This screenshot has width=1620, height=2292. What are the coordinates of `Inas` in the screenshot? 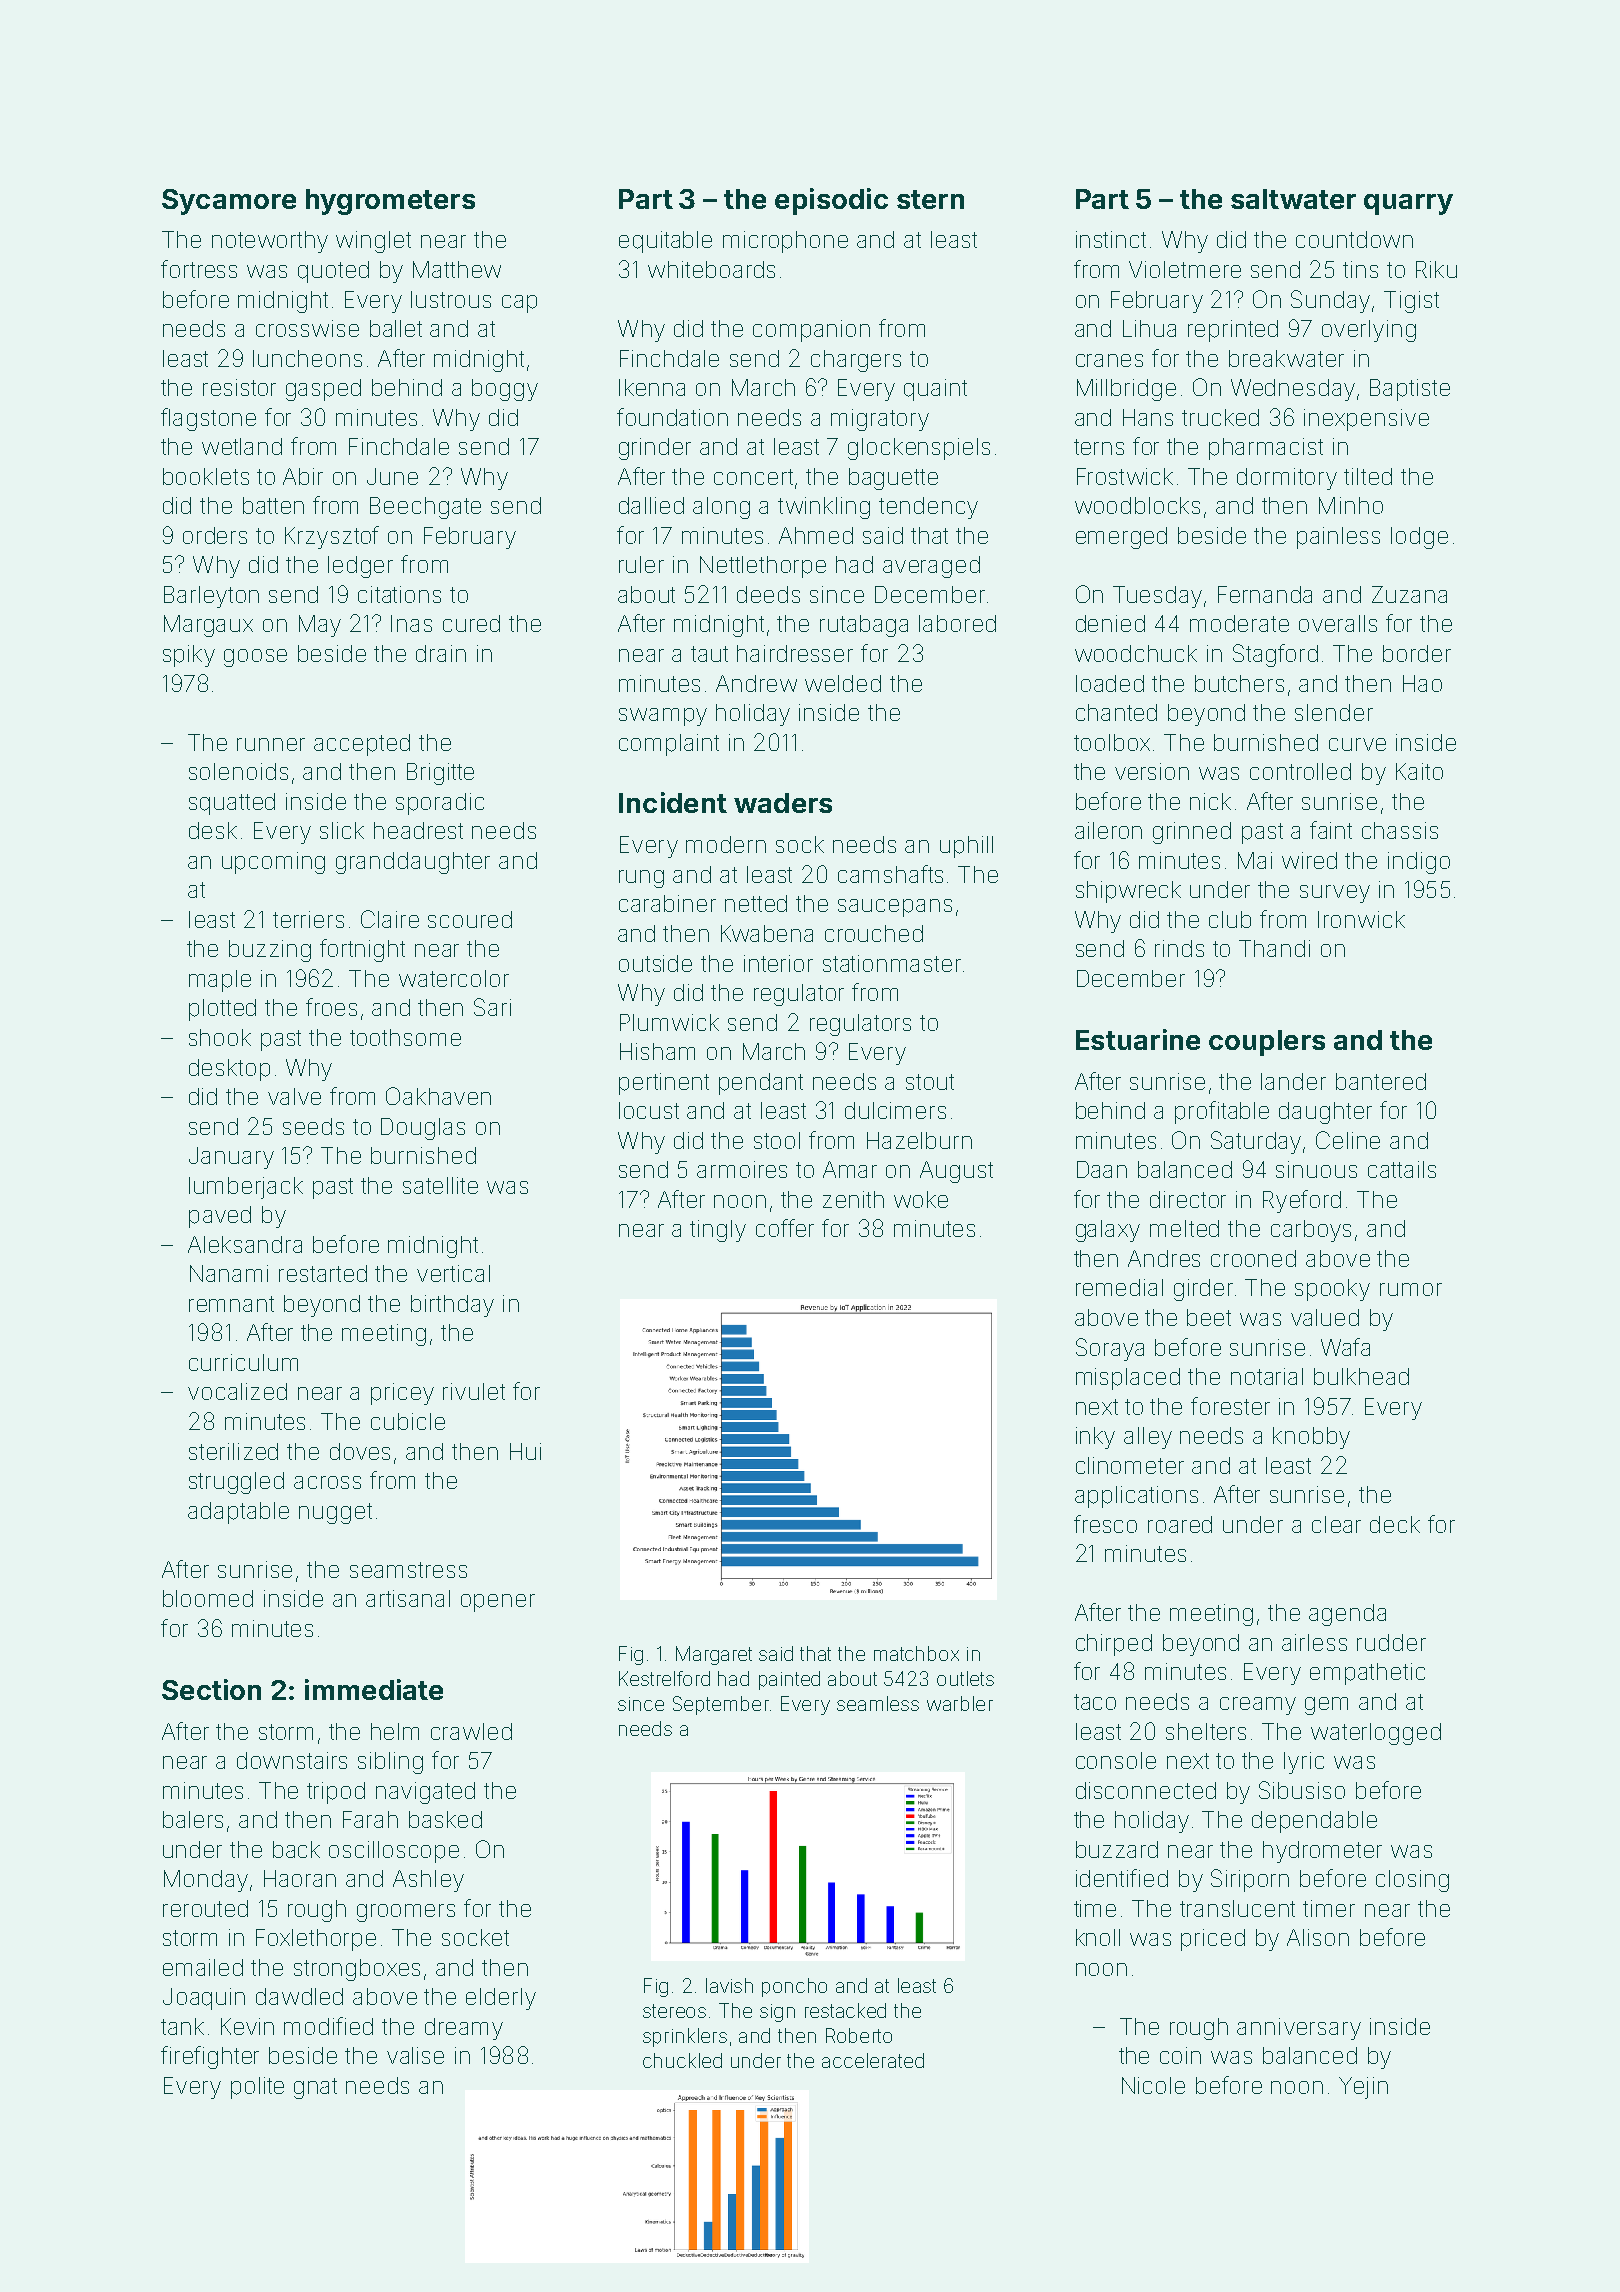 It's located at (411, 623).
